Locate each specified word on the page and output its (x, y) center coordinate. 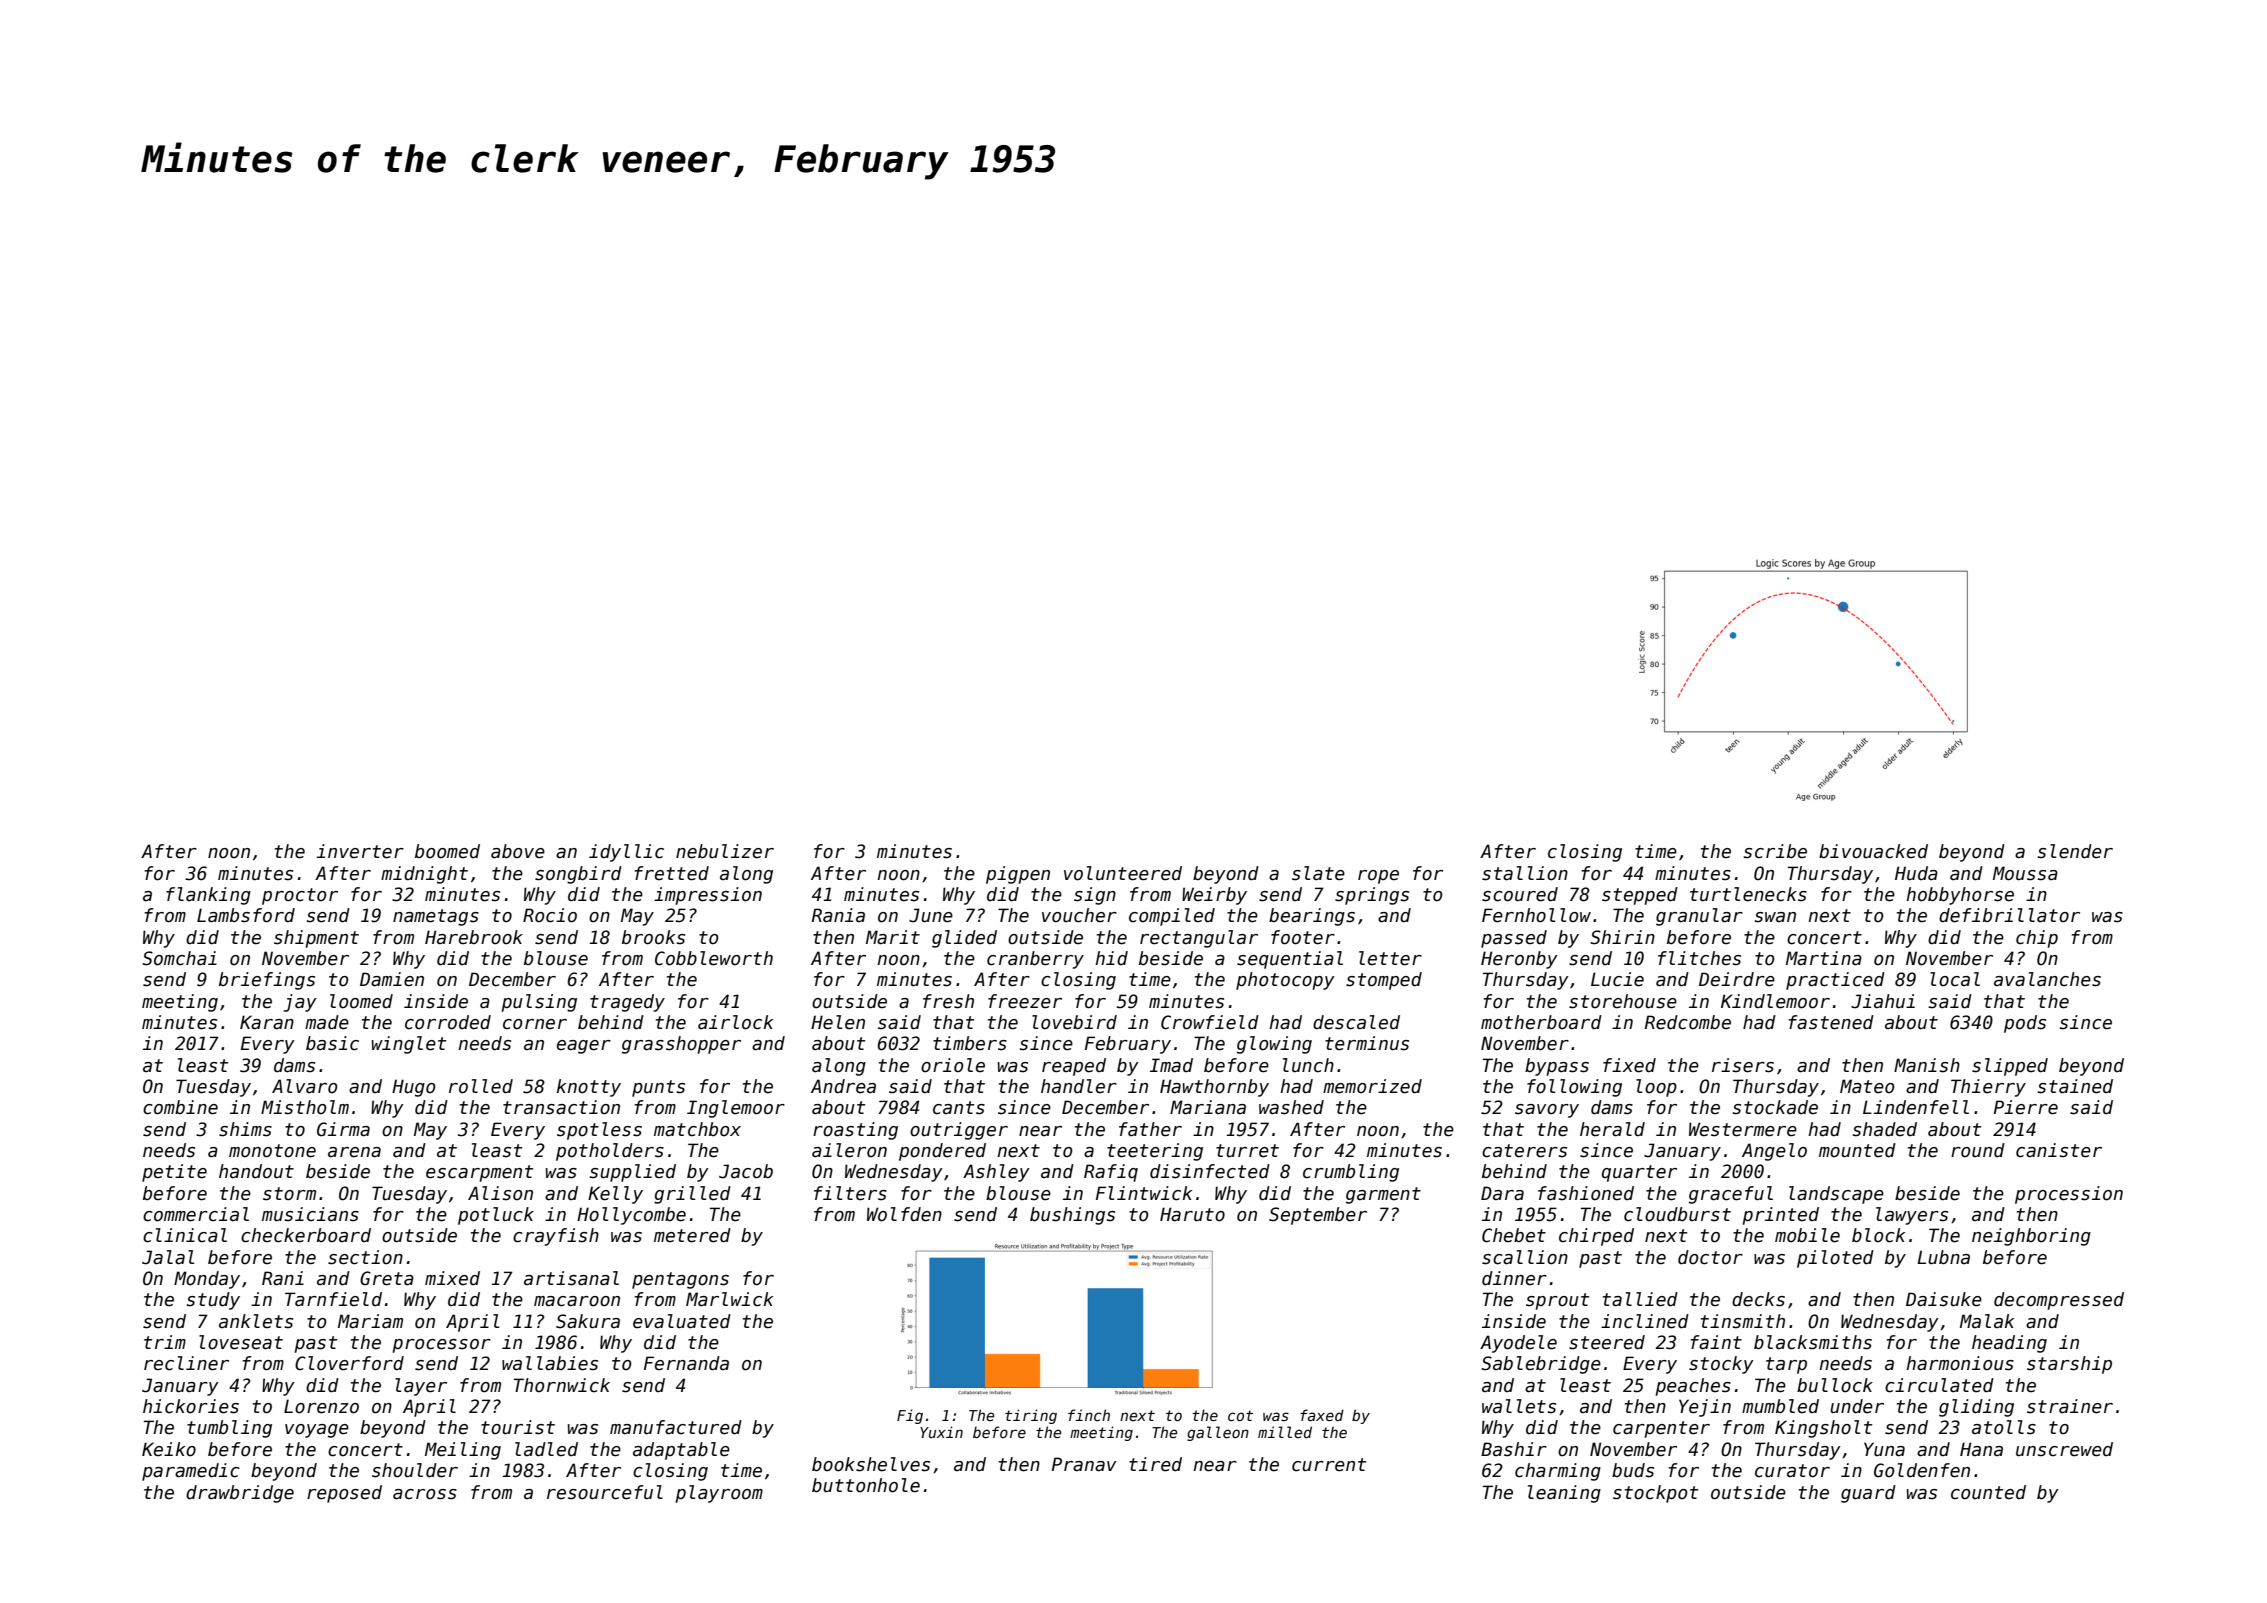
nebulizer (725, 851)
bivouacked (1873, 851)
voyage (317, 1431)
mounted (1857, 1150)
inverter (360, 851)
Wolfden (904, 1214)
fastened (1831, 1022)
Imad (1171, 1065)
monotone (272, 1151)
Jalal (168, 1257)
